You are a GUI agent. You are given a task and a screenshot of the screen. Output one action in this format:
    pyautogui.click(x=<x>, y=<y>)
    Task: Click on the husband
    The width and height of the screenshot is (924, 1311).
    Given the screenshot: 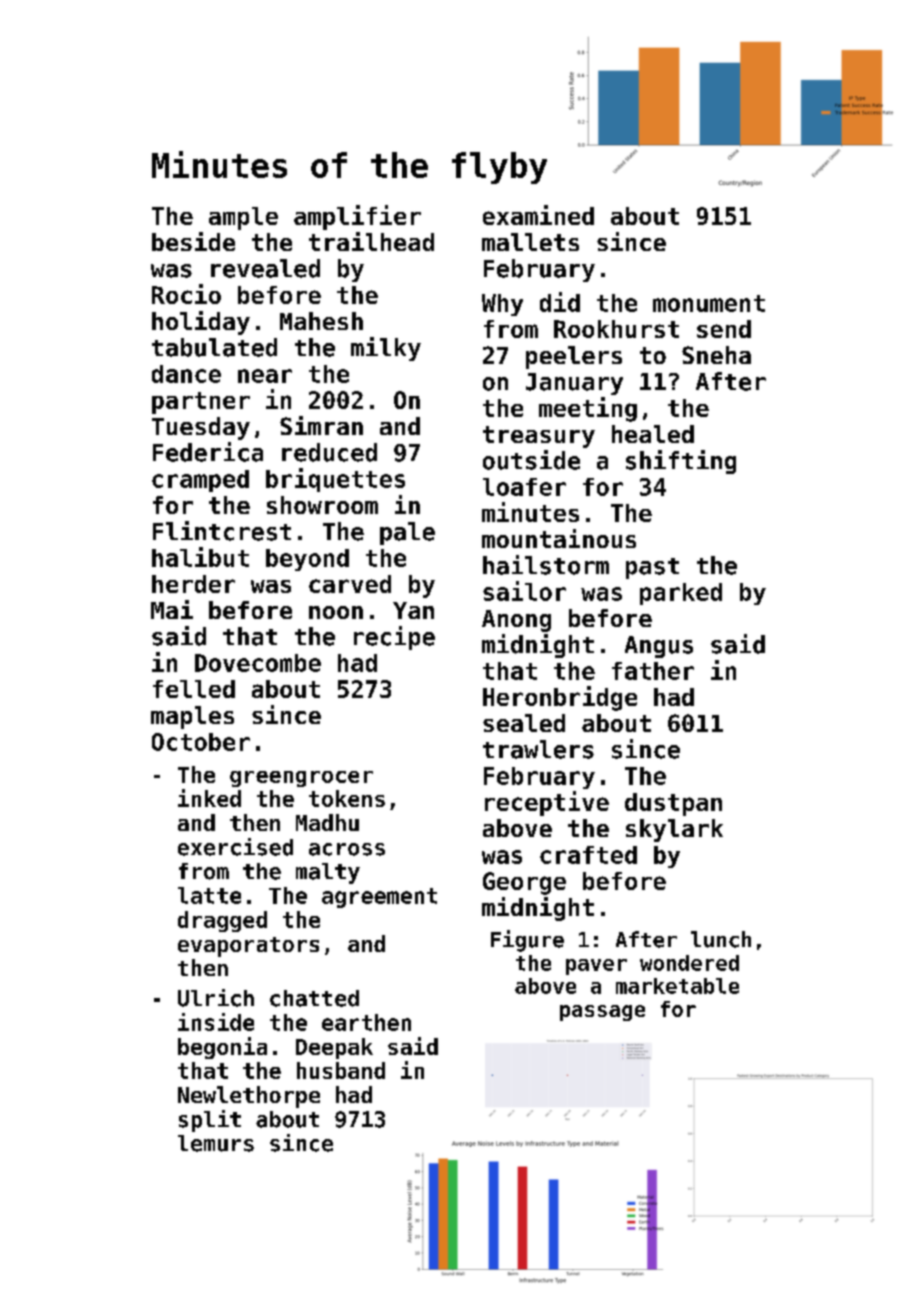 What is the action you would take?
    pyautogui.click(x=341, y=1070)
